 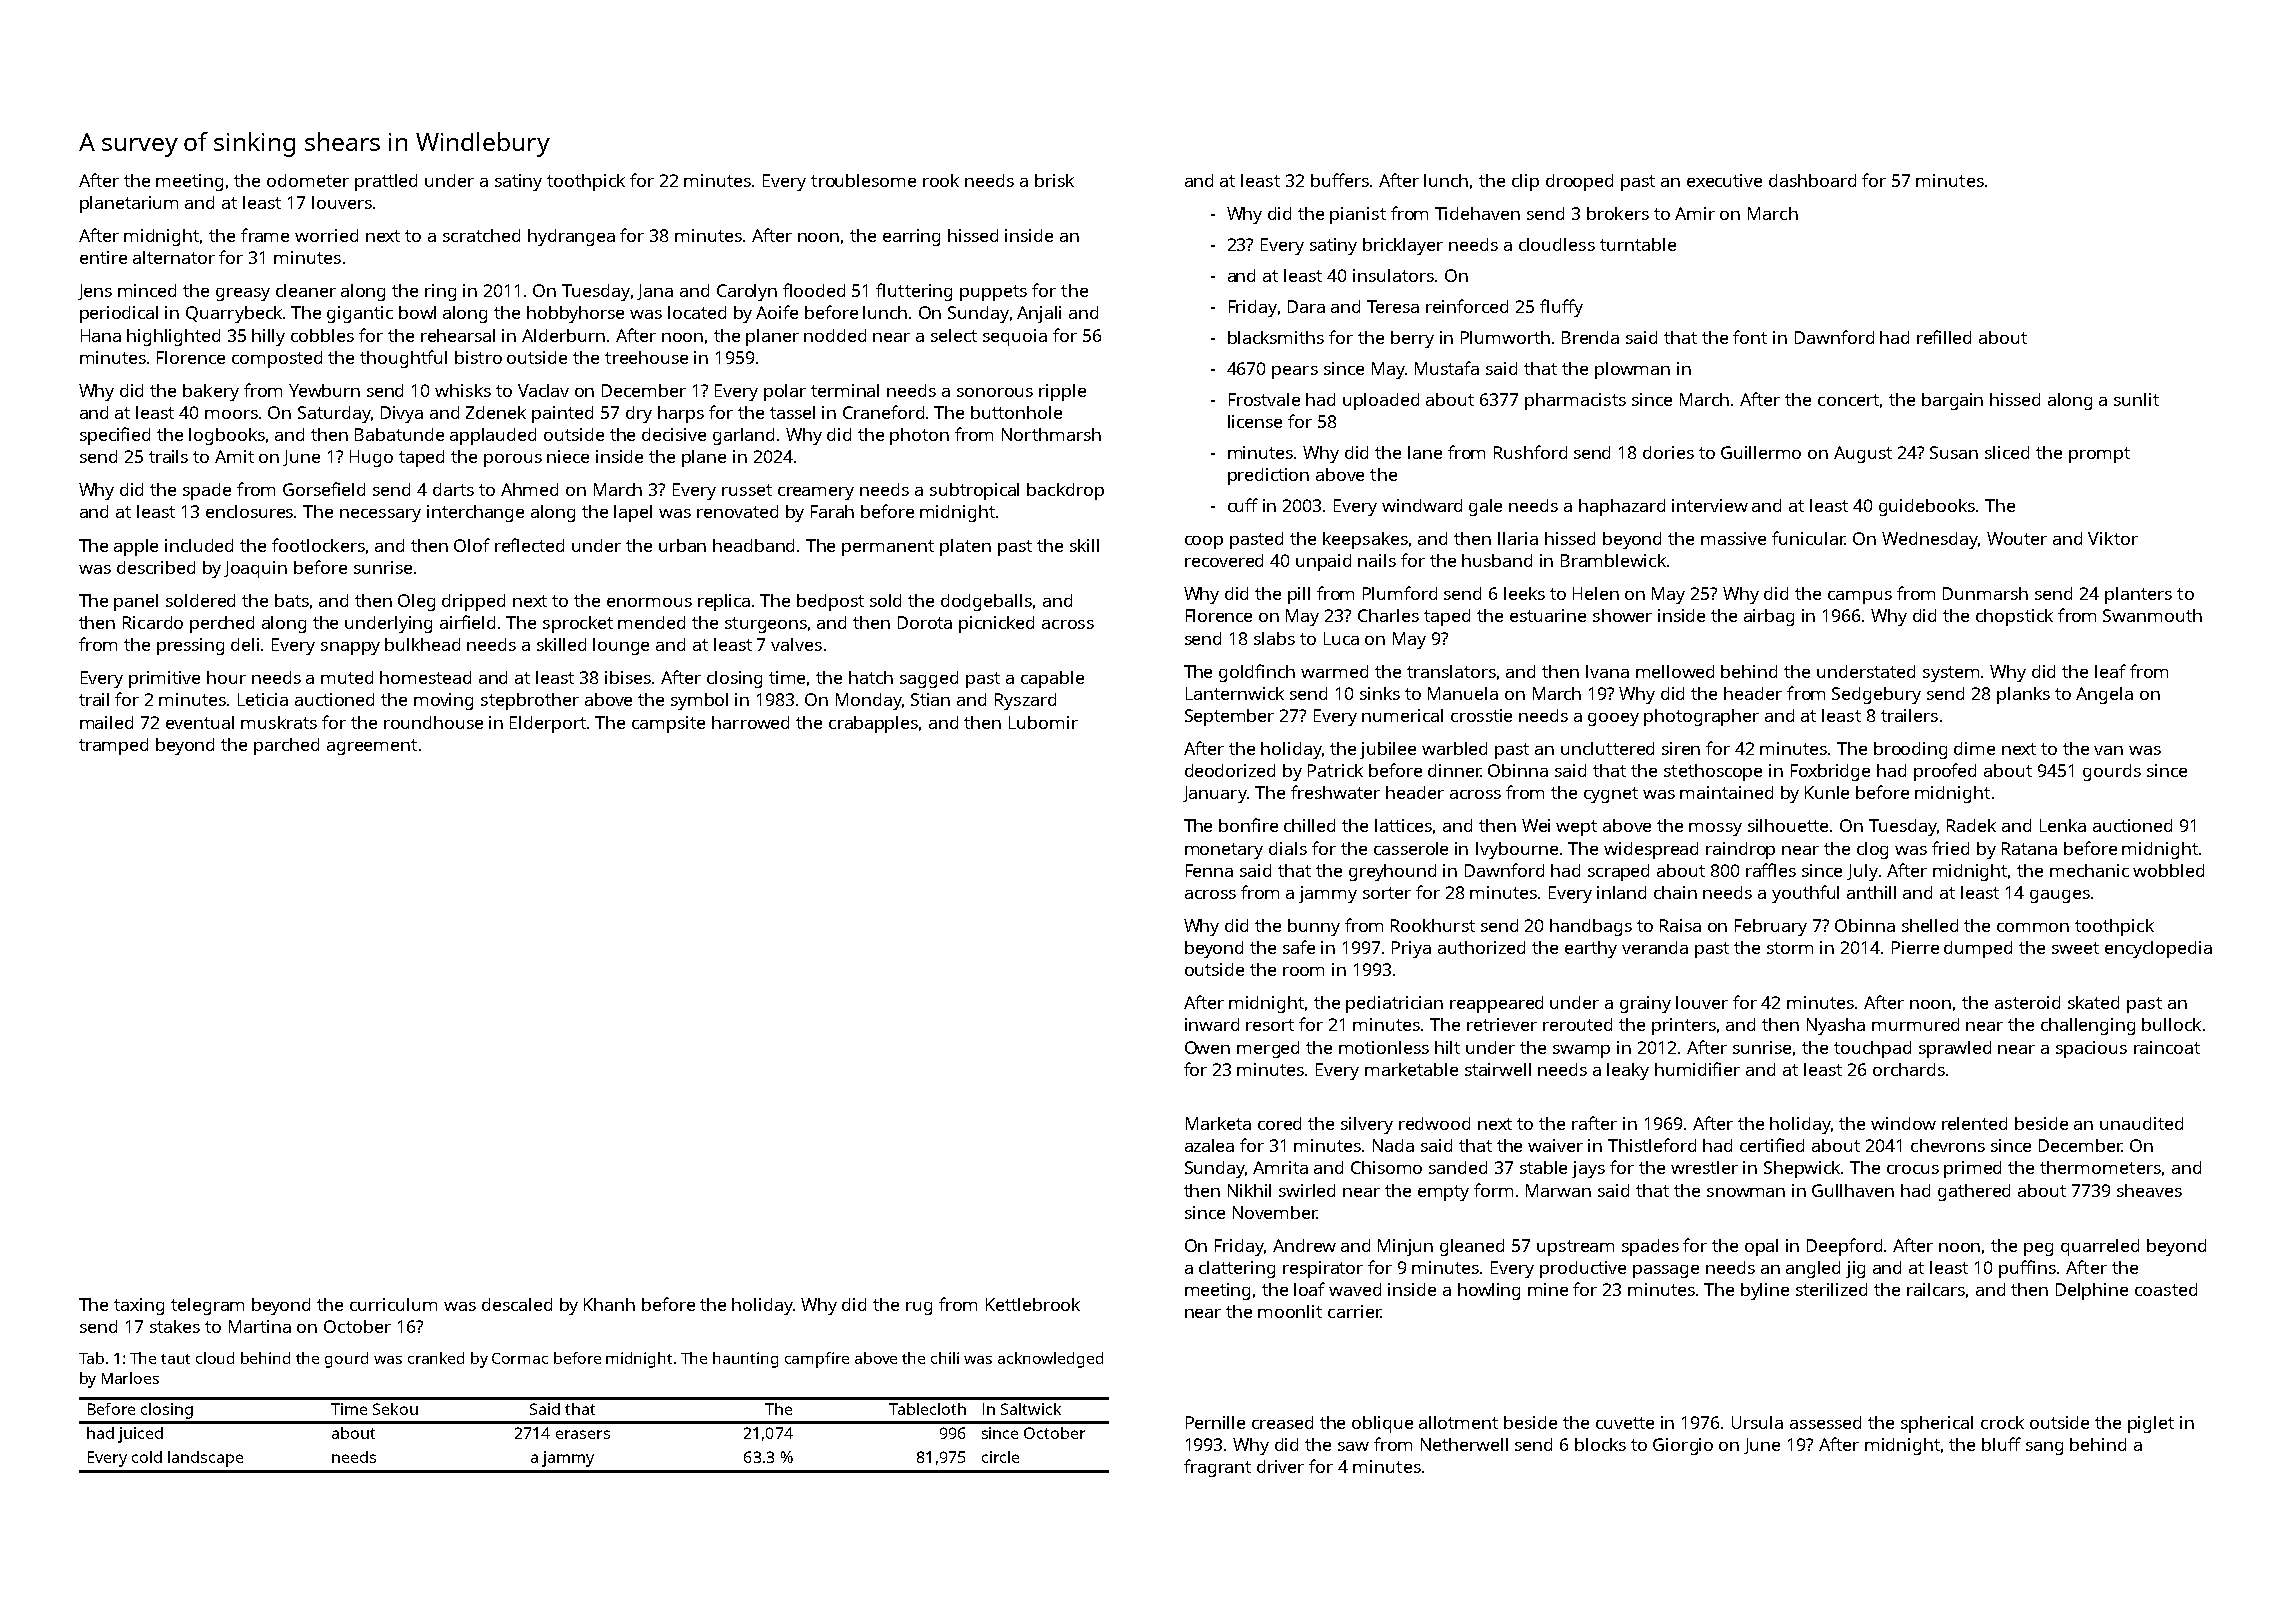 What do you see at coordinates (1039, 314) in the image?
I see `Anjali` at bounding box center [1039, 314].
